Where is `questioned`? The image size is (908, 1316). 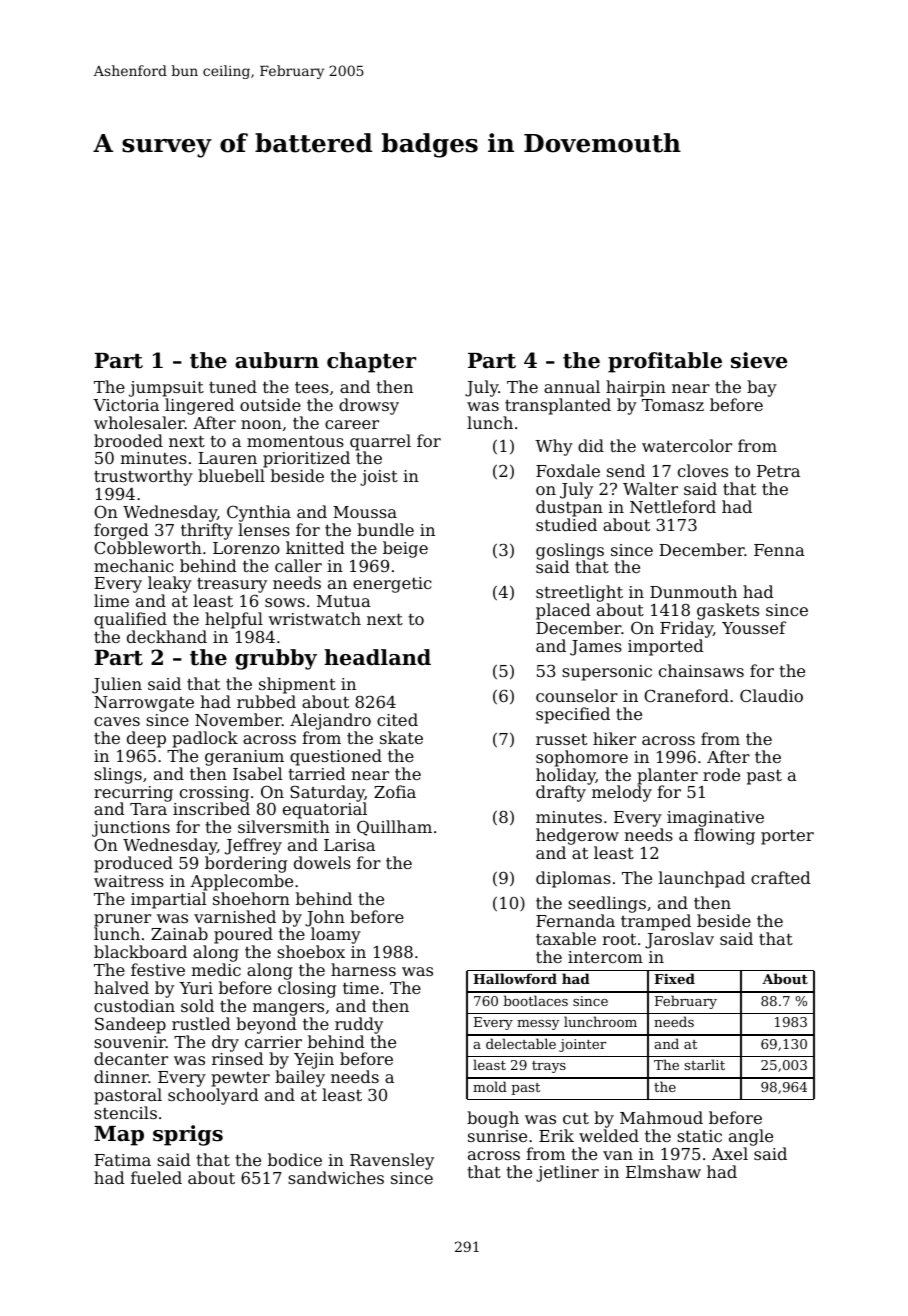
questioned is located at coordinates (336, 757).
